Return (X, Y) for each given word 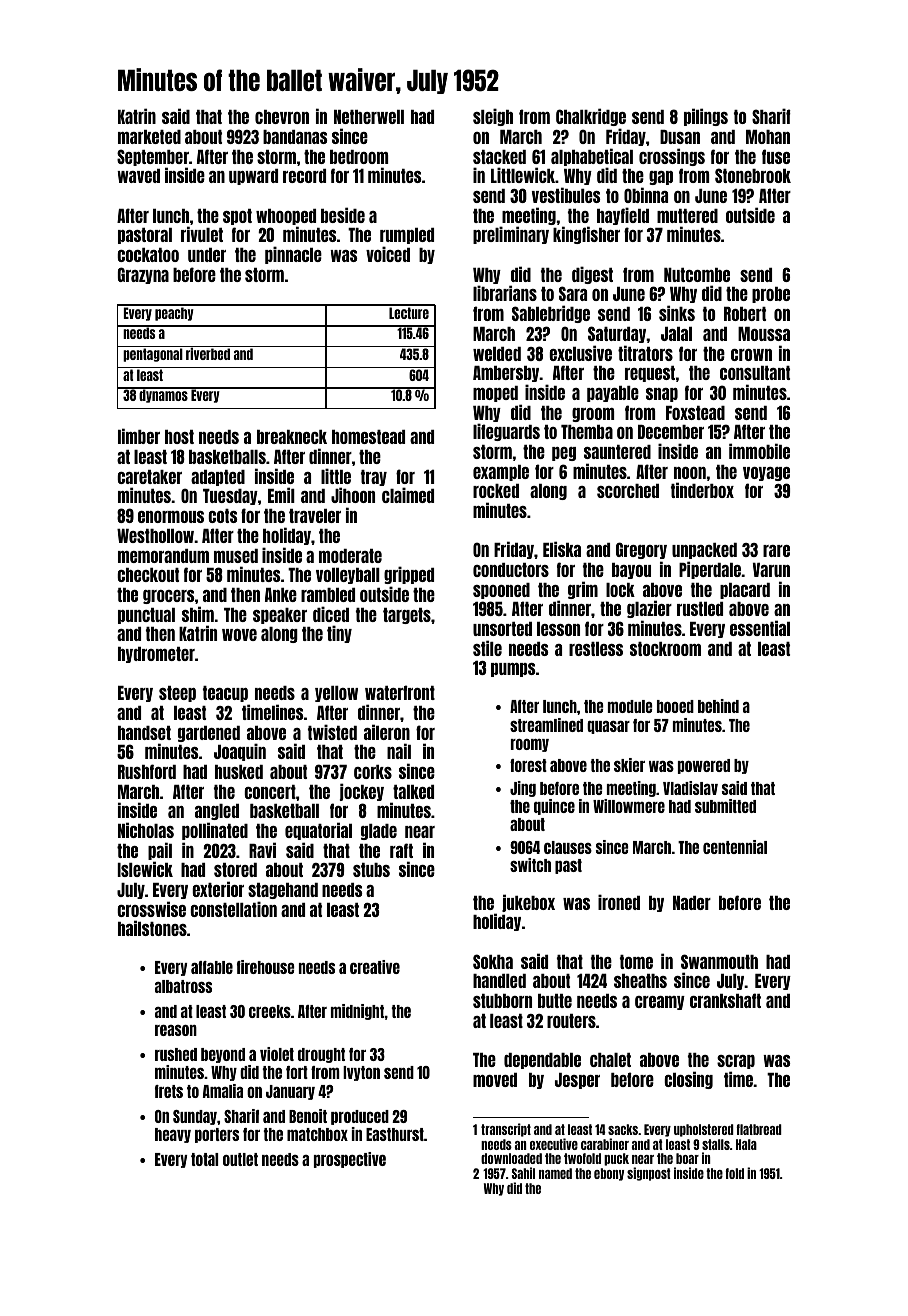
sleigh (493, 117)
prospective (350, 1160)
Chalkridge (591, 117)
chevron (282, 117)
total (204, 1159)
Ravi (262, 850)
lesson (558, 629)
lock (620, 590)
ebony (609, 1174)
